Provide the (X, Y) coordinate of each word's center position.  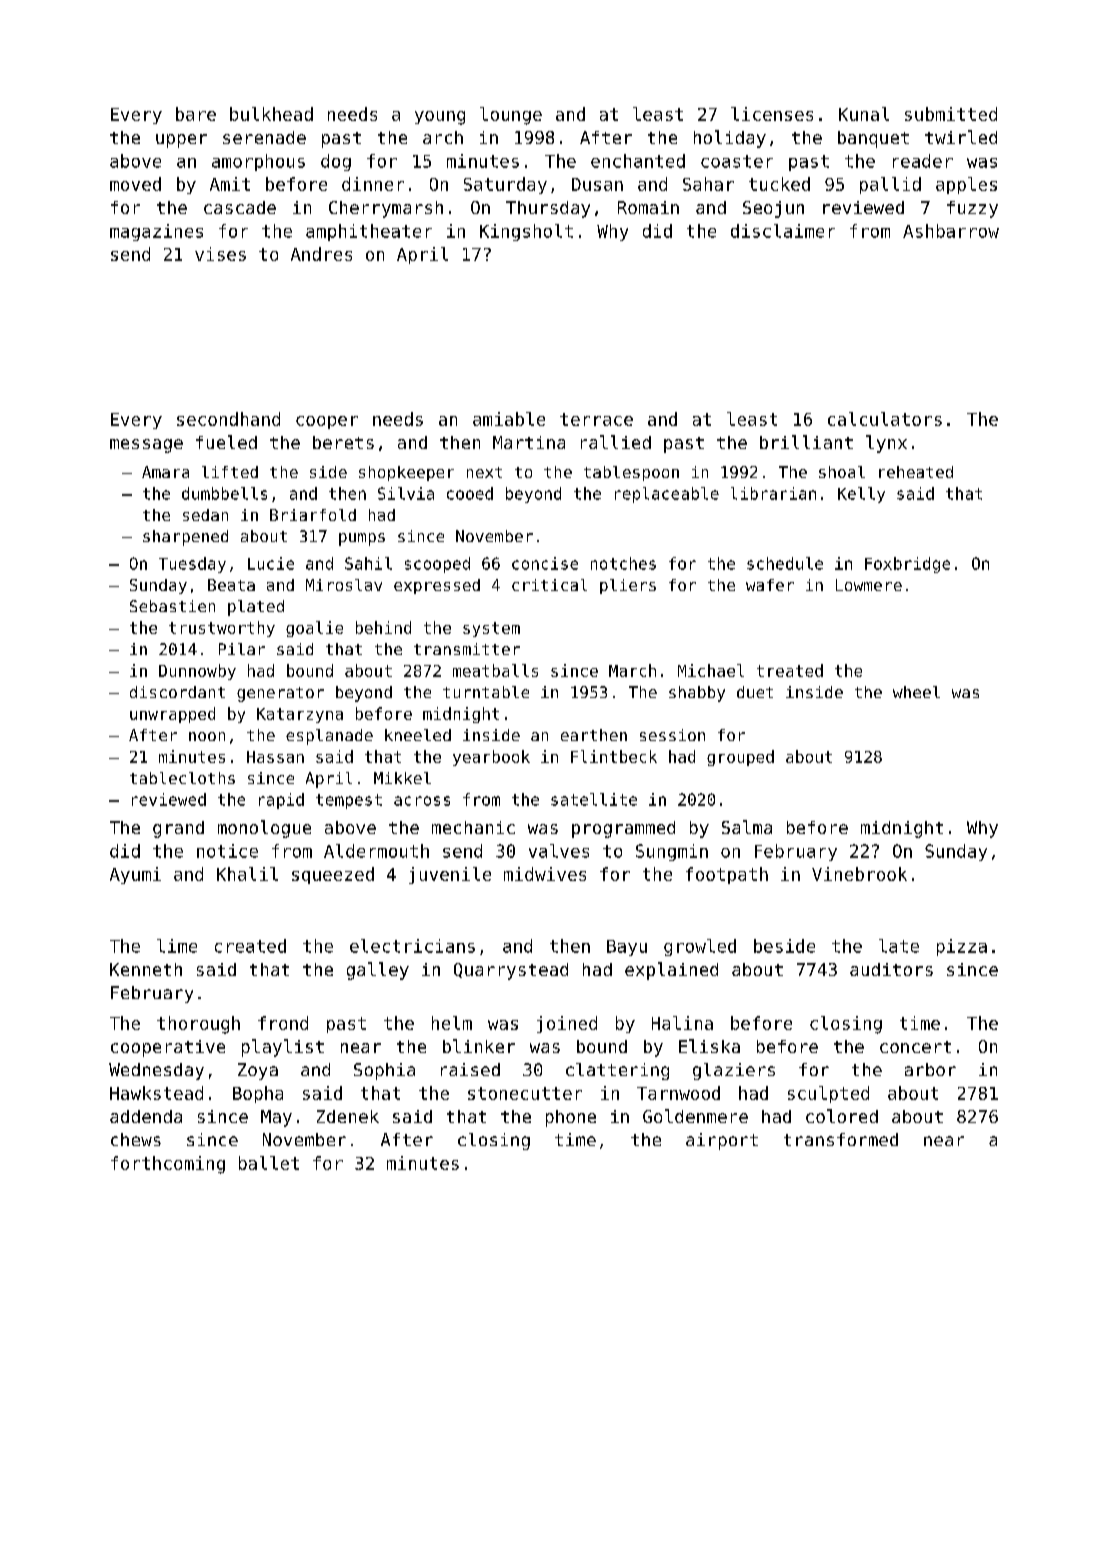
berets (343, 442)
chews (136, 1139)
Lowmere (869, 585)
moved (135, 184)
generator (280, 694)
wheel (916, 692)
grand (178, 829)
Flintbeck (614, 756)
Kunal (864, 114)
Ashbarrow (951, 231)
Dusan (597, 184)
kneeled (418, 735)
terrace (596, 419)
